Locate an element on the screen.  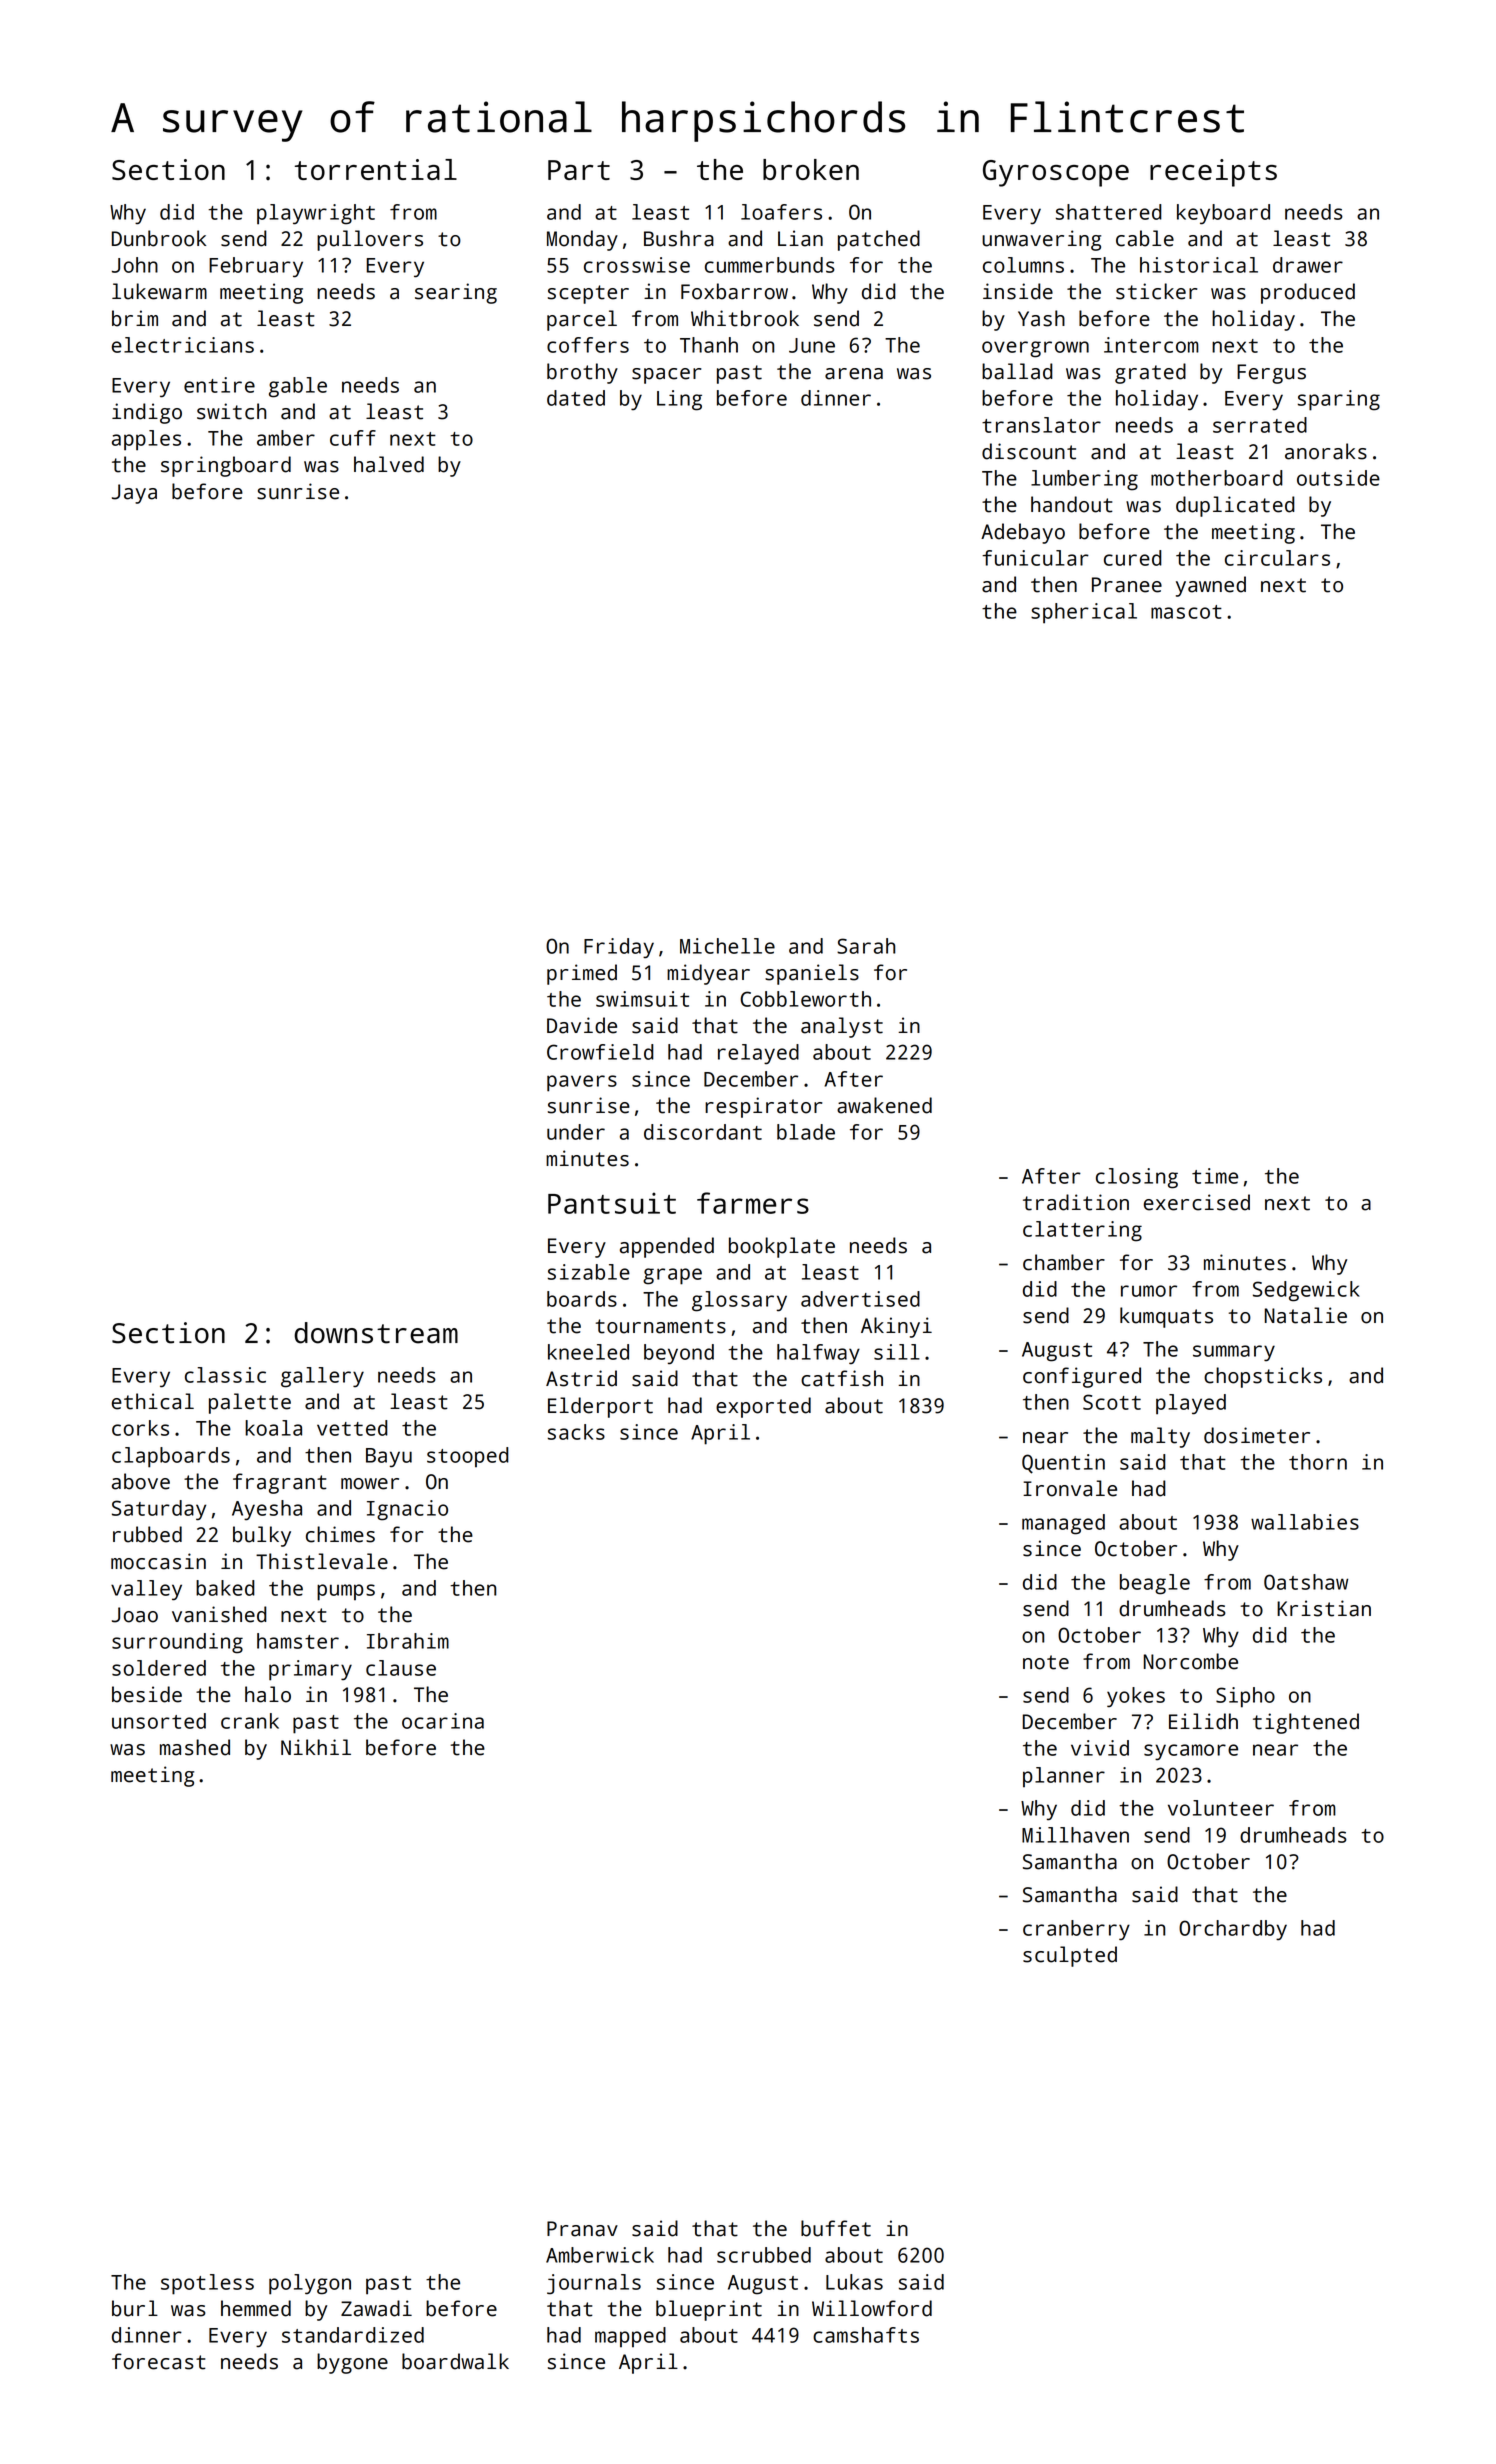
time is located at coordinates (1215, 1176).
